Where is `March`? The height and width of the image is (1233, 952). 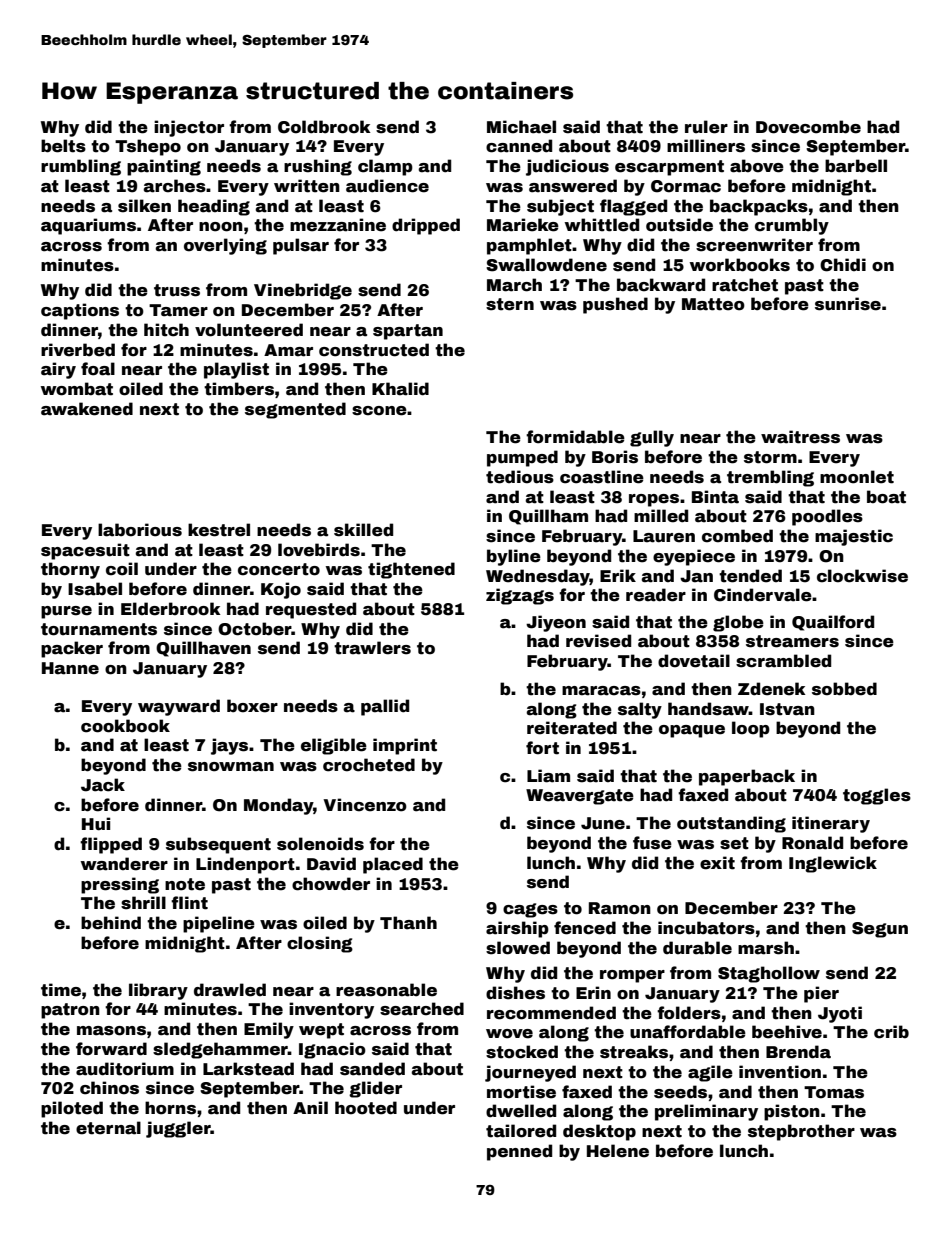
March is located at coordinates (514, 285).
